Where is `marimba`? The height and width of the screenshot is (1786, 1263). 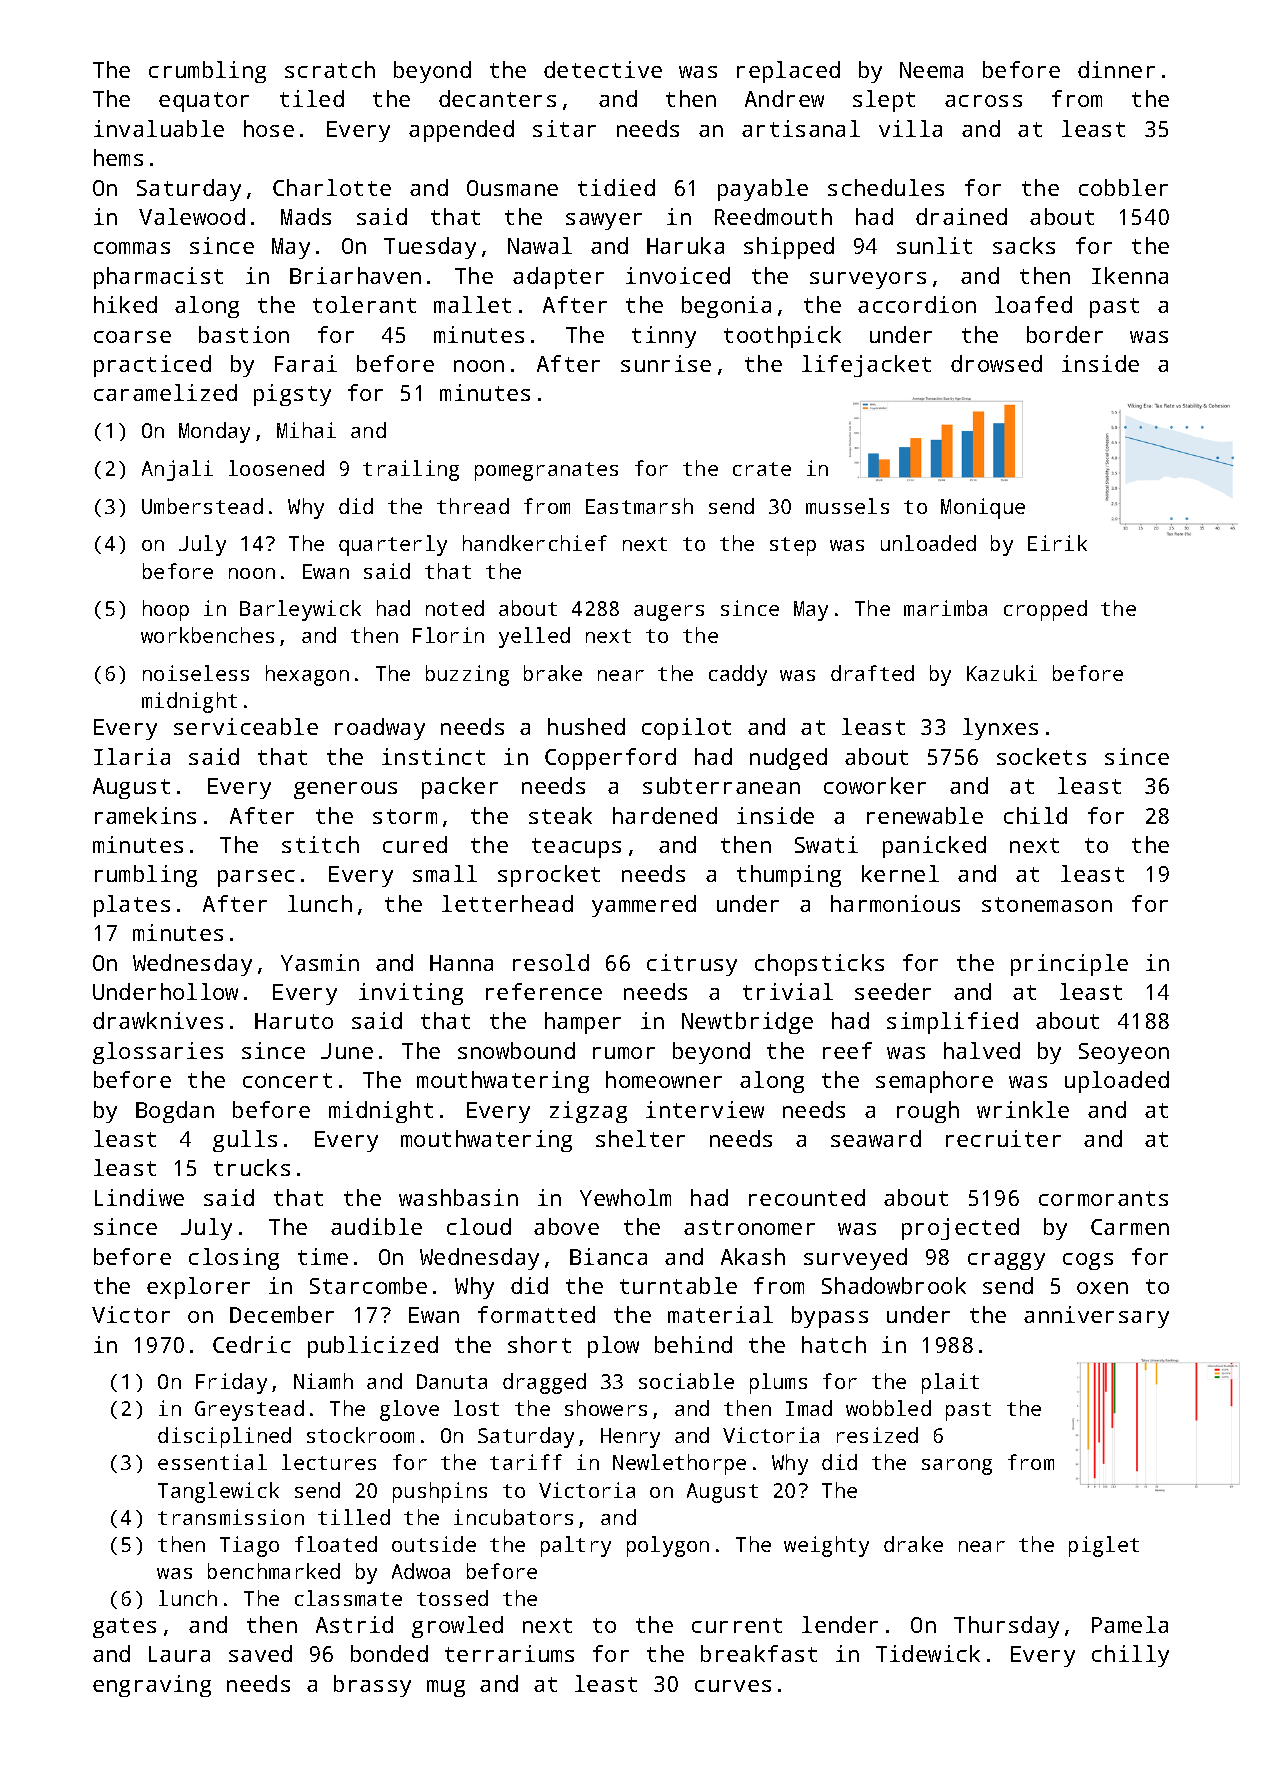 marimba is located at coordinates (945, 608).
